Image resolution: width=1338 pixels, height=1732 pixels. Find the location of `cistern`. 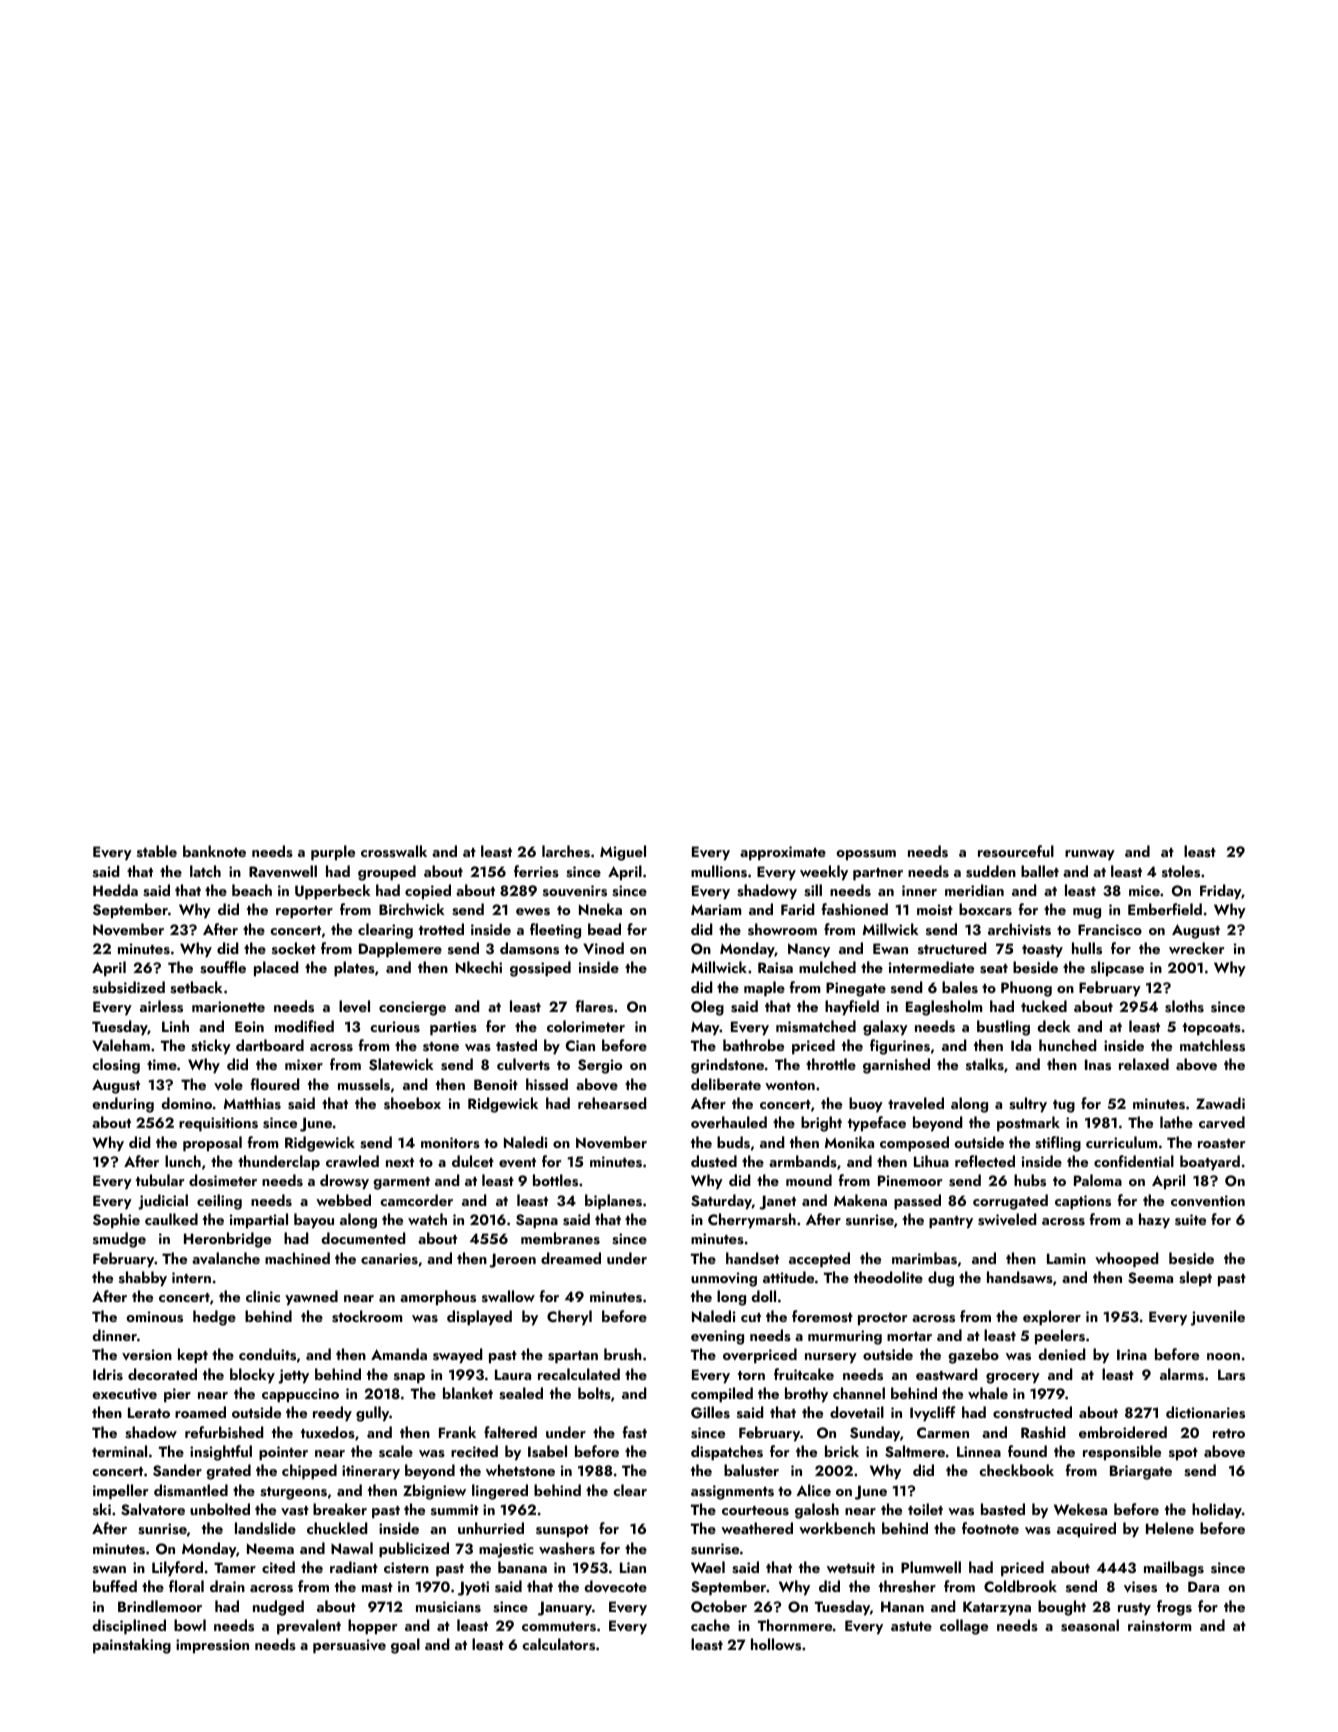

cistern is located at coordinates (406, 1568).
